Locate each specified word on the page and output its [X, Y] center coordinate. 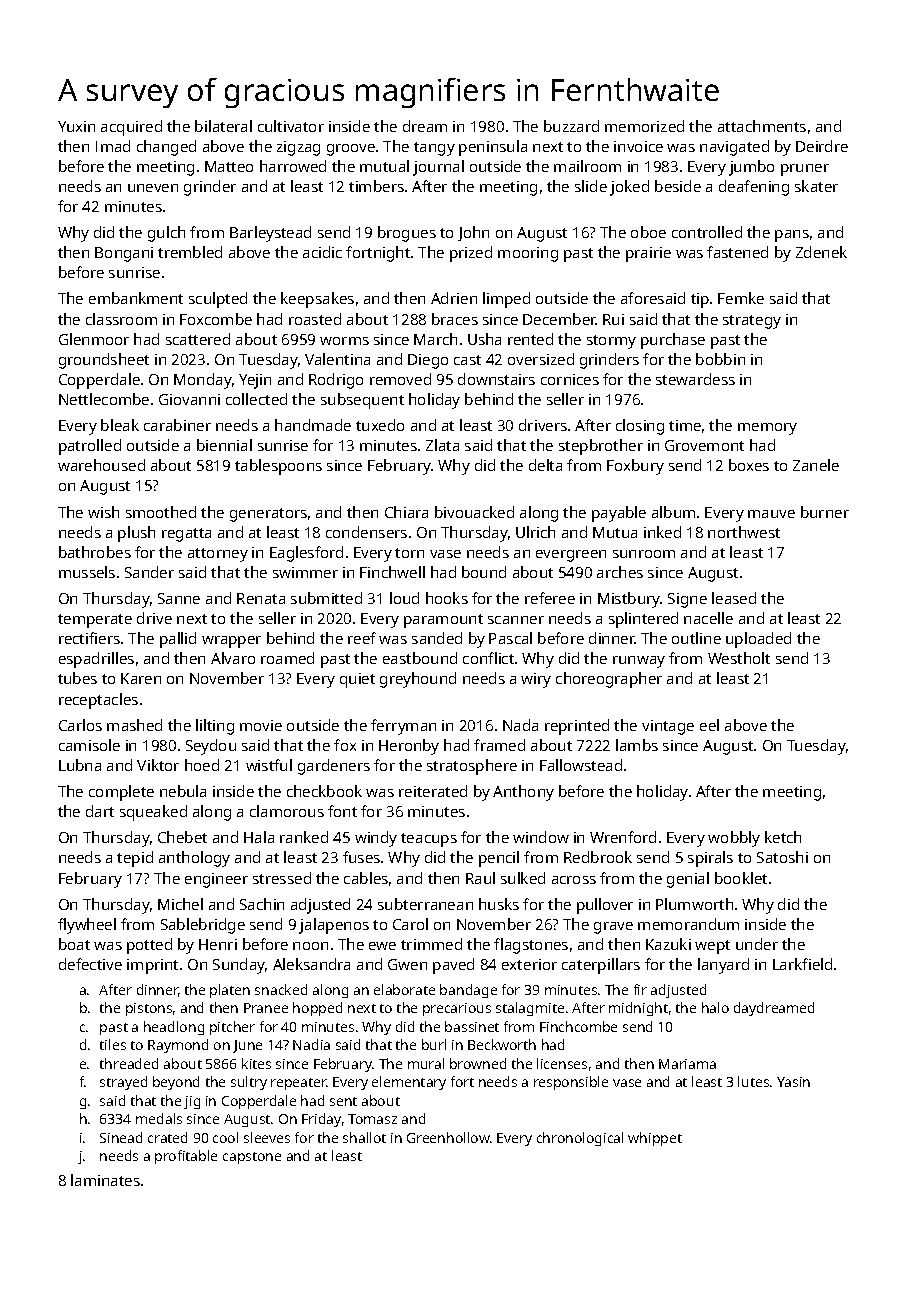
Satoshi [782, 857]
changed [166, 148]
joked [629, 188]
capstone [252, 1158]
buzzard [571, 126]
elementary [409, 1083]
